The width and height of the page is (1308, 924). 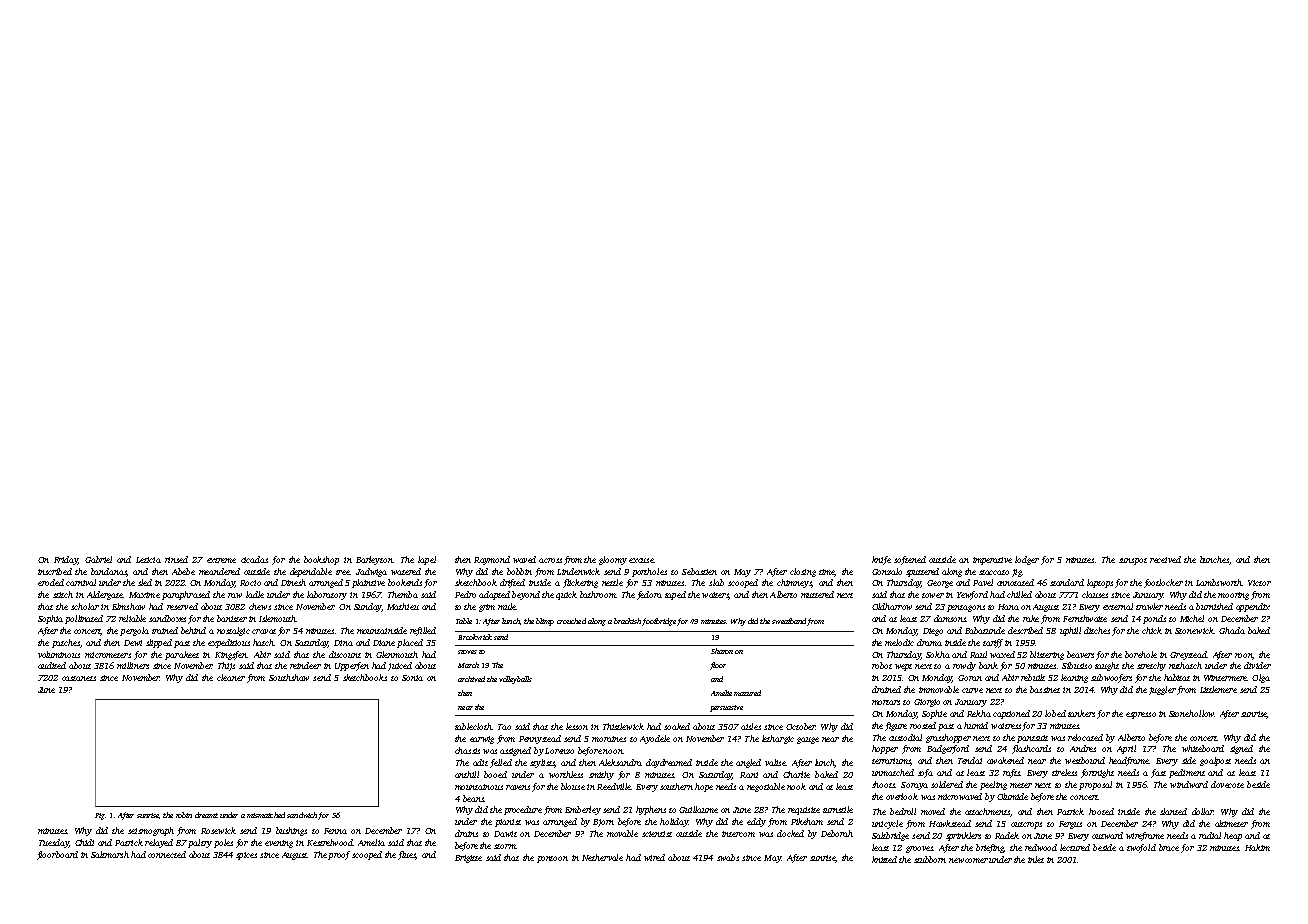 I want to click on Sokha, so click(x=938, y=654).
